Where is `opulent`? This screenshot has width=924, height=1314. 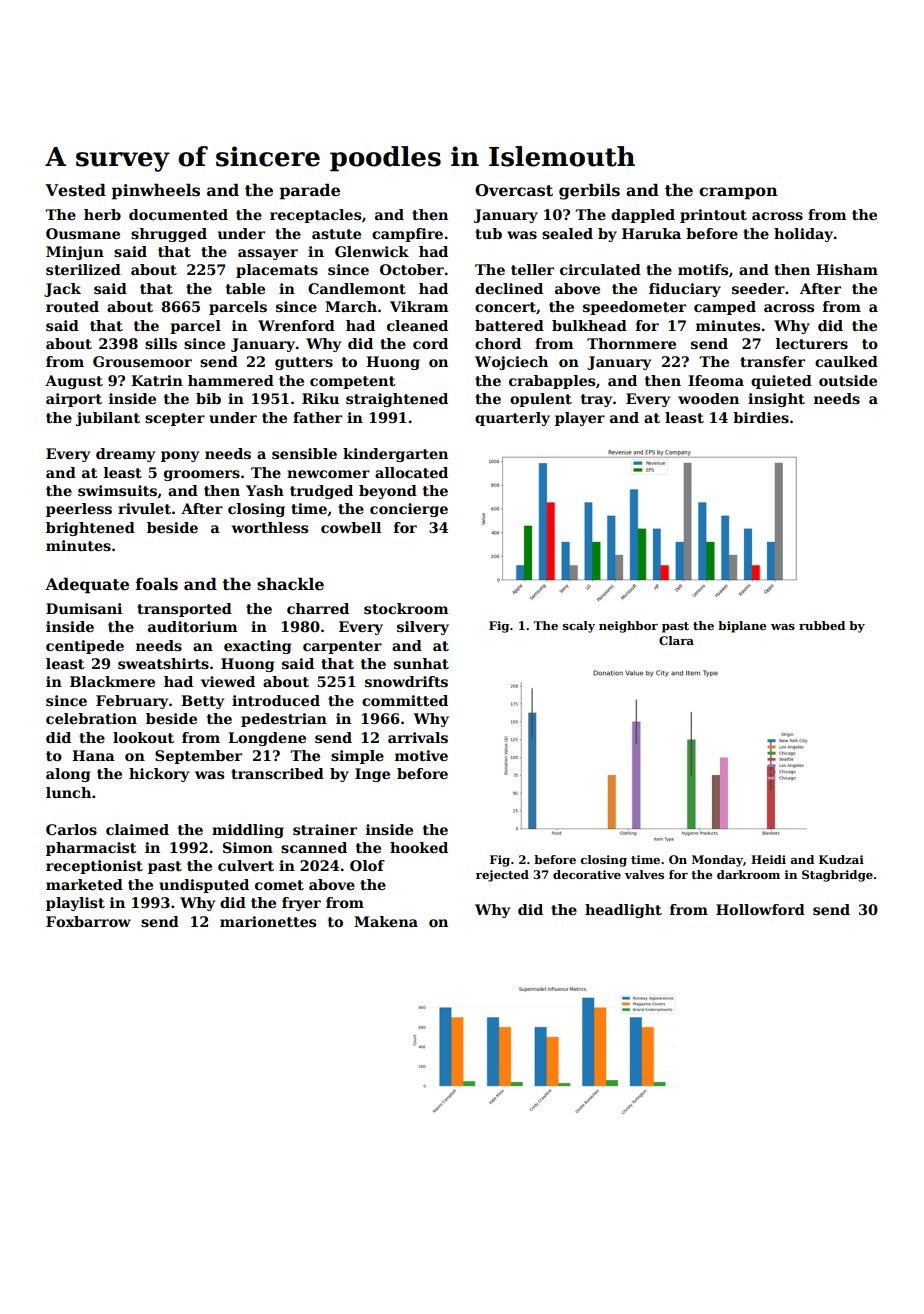
opulent is located at coordinates (541, 400).
